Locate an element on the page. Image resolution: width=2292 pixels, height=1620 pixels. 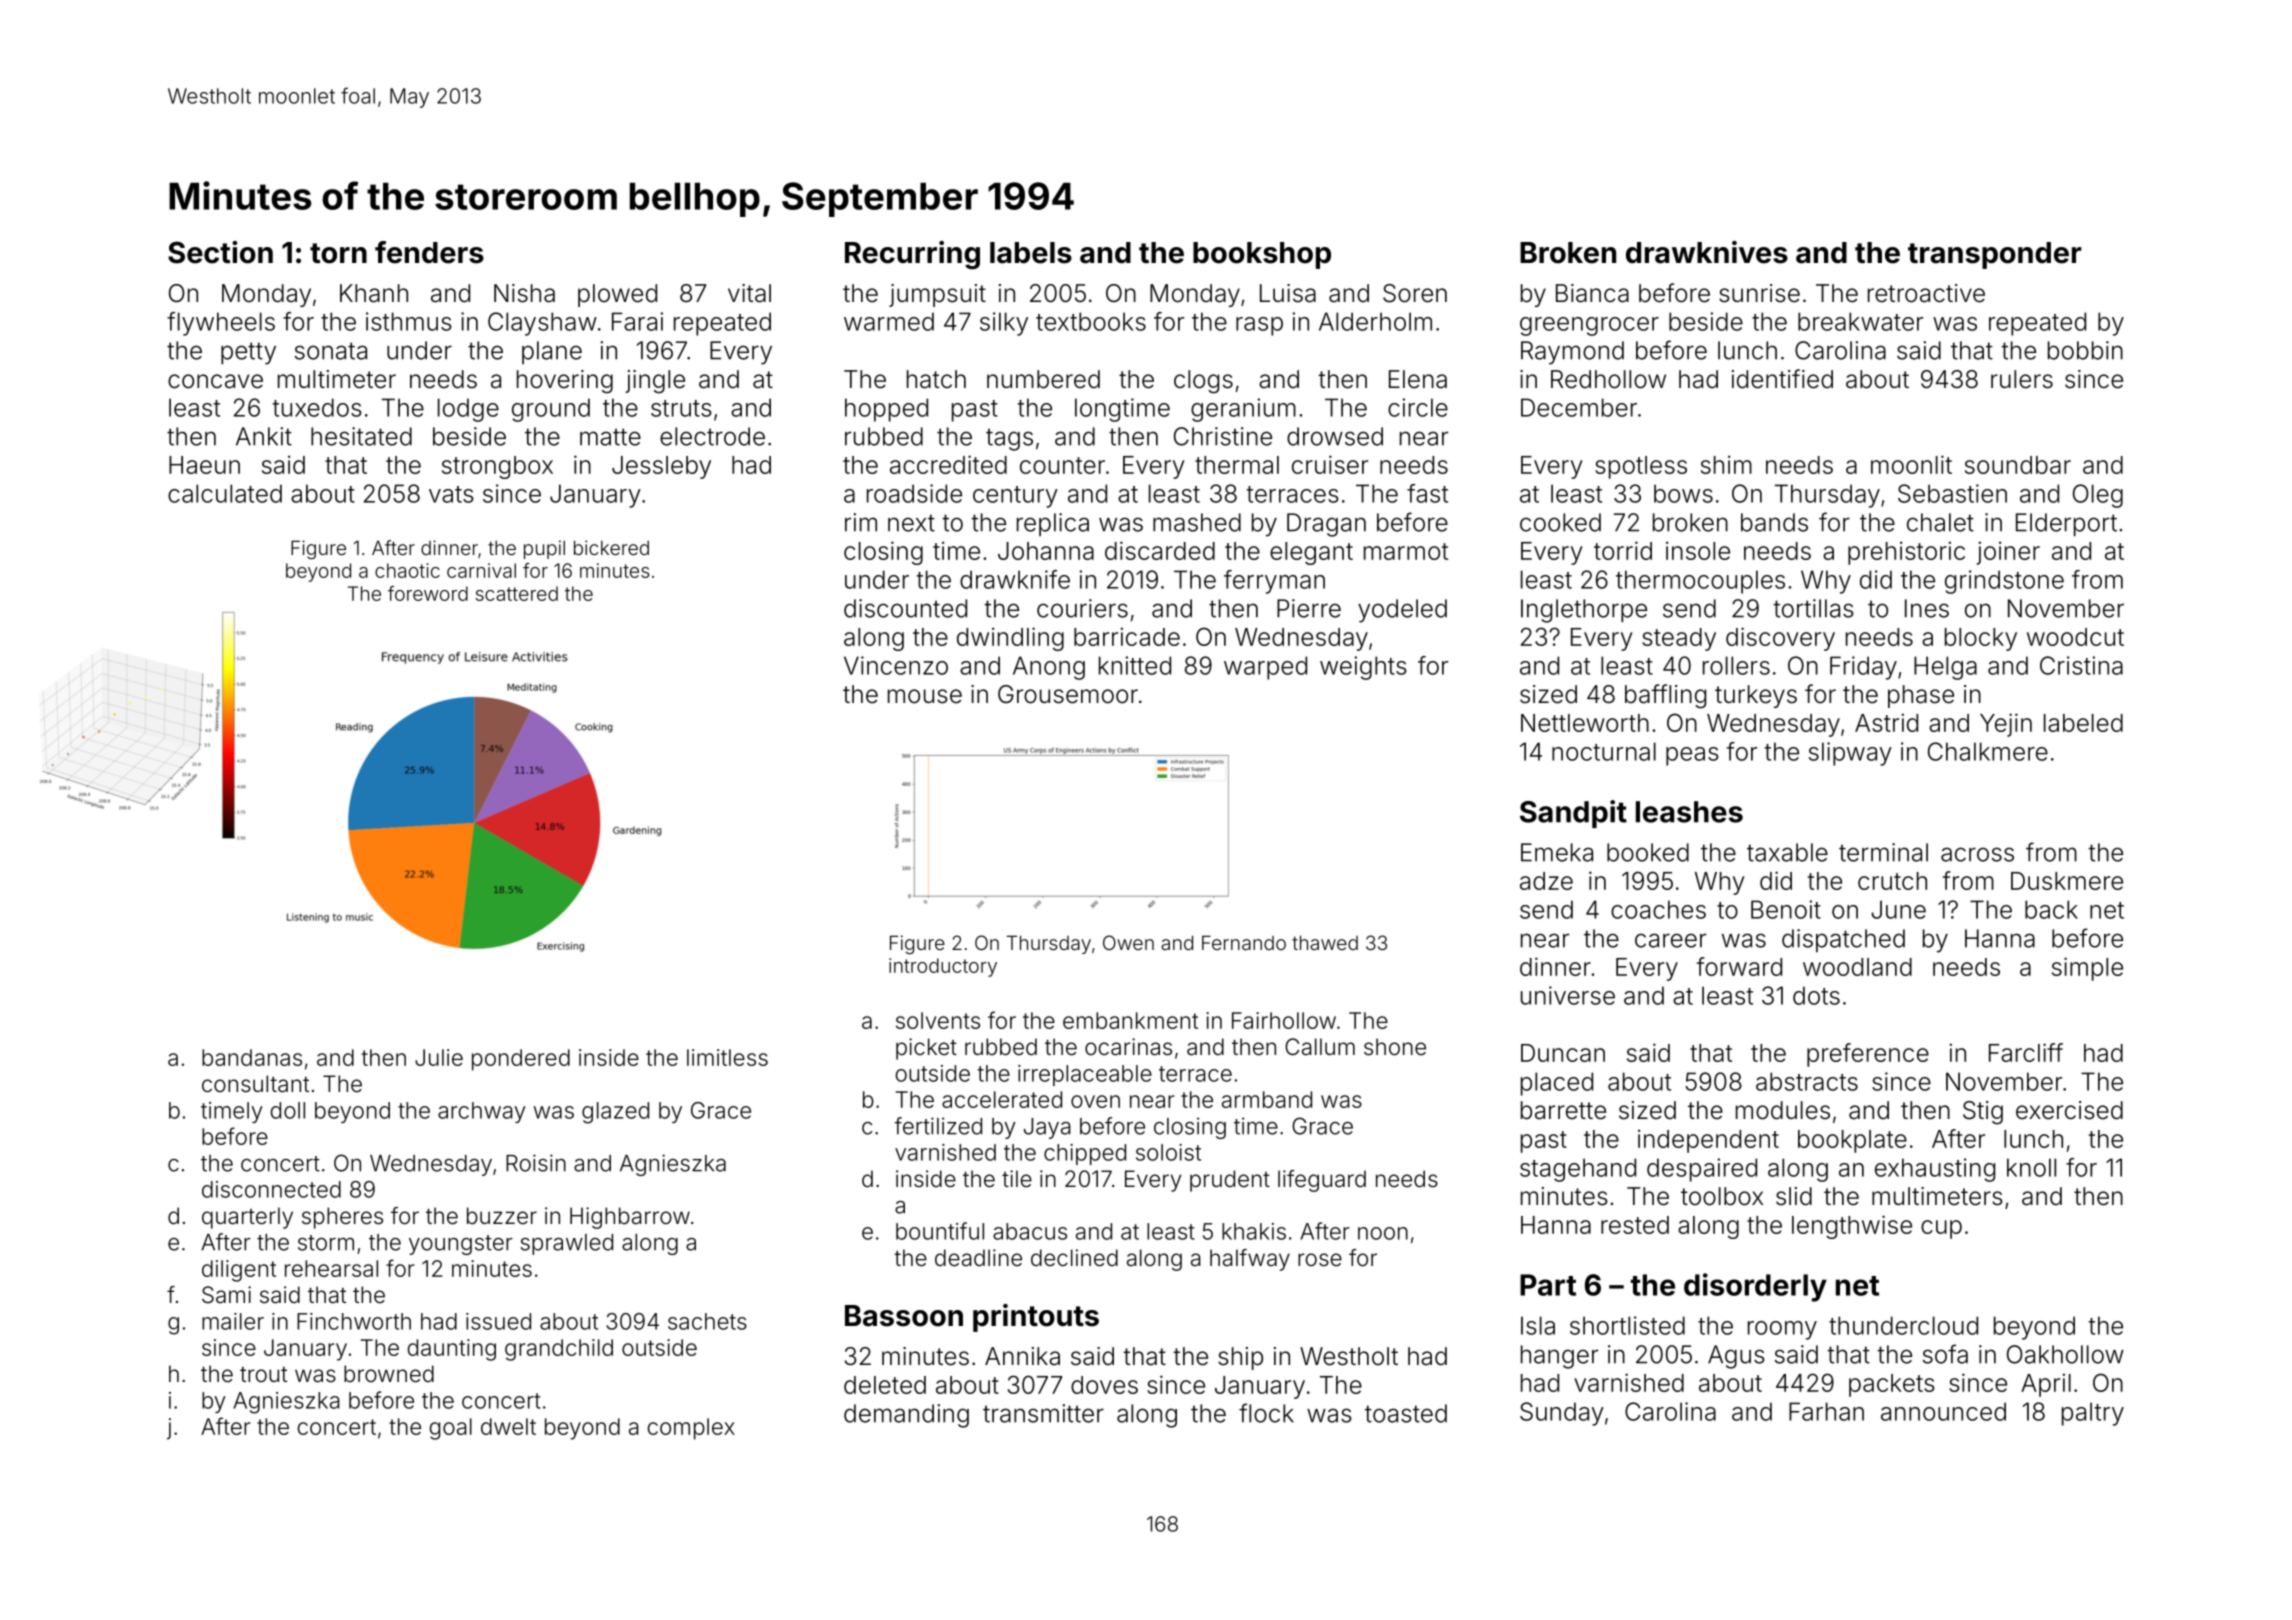
hatch is located at coordinates (936, 379).
